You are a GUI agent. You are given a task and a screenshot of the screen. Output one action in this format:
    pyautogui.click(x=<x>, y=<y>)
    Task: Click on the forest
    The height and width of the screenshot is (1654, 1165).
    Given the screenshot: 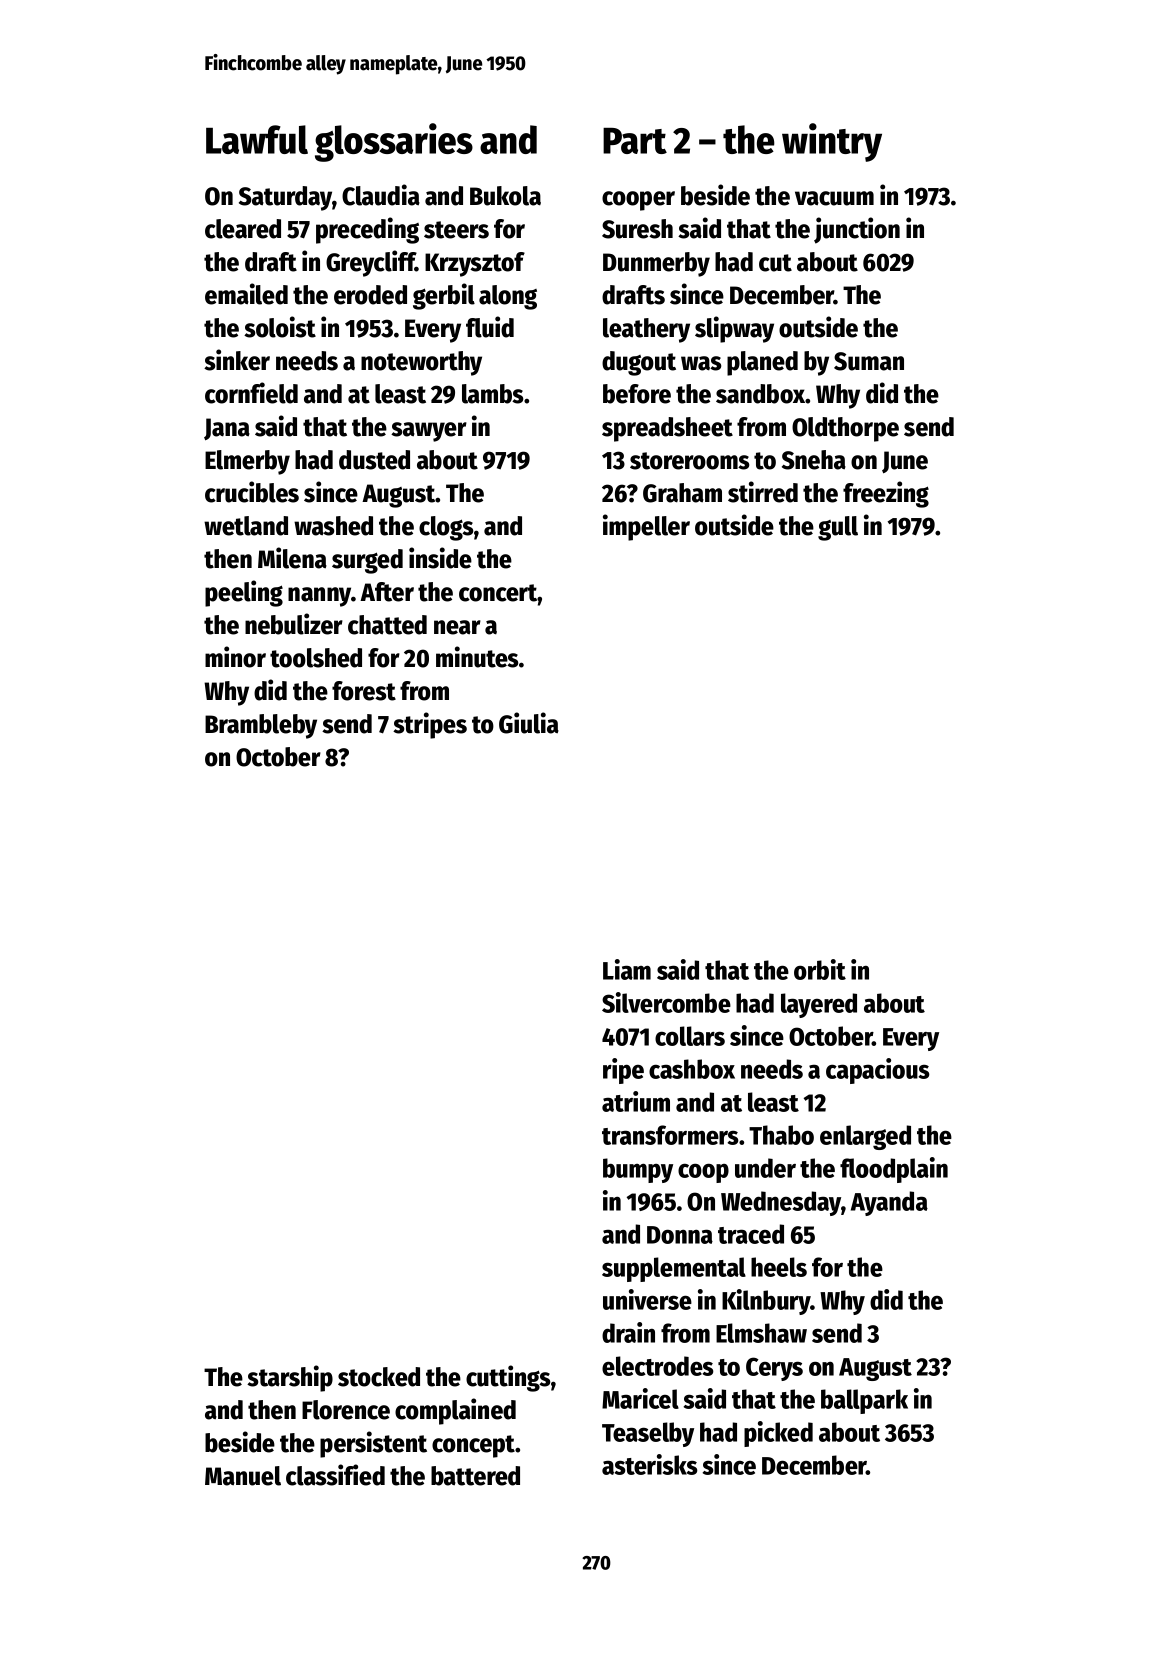 What is the action you would take?
    pyautogui.click(x=364, y=691)
